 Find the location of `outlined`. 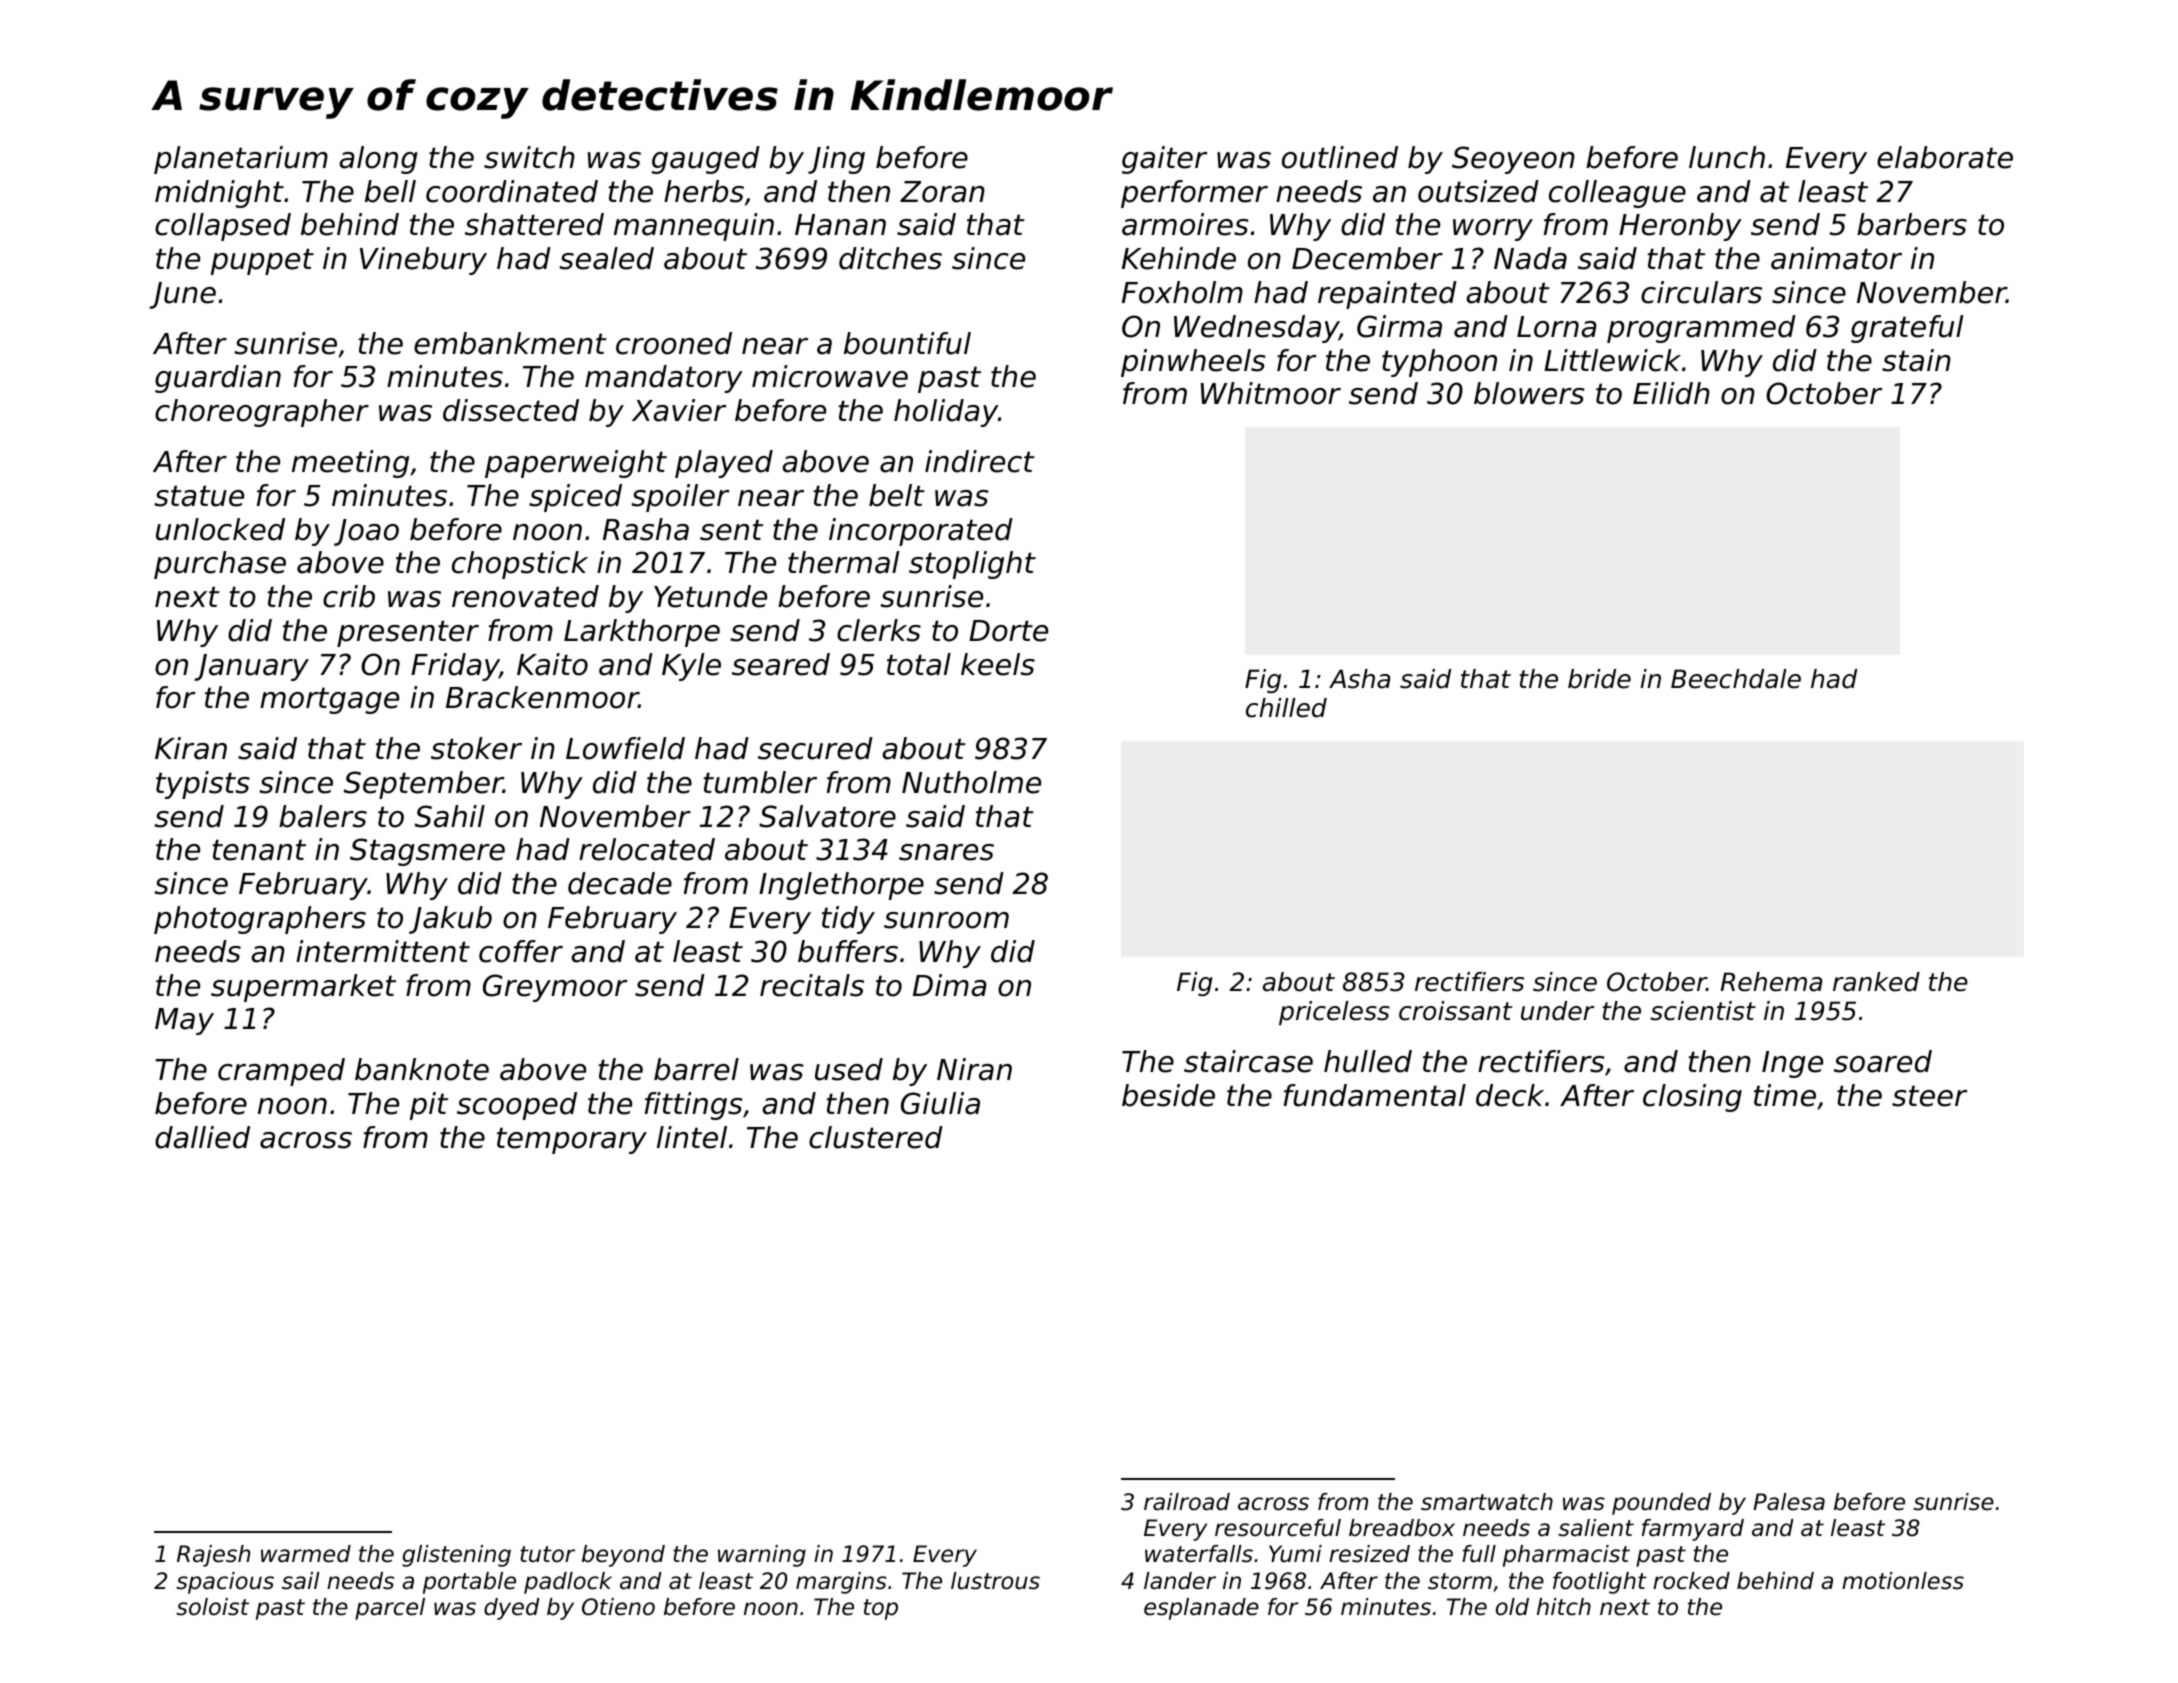

outlined is located at coordinates (1340, 157).
